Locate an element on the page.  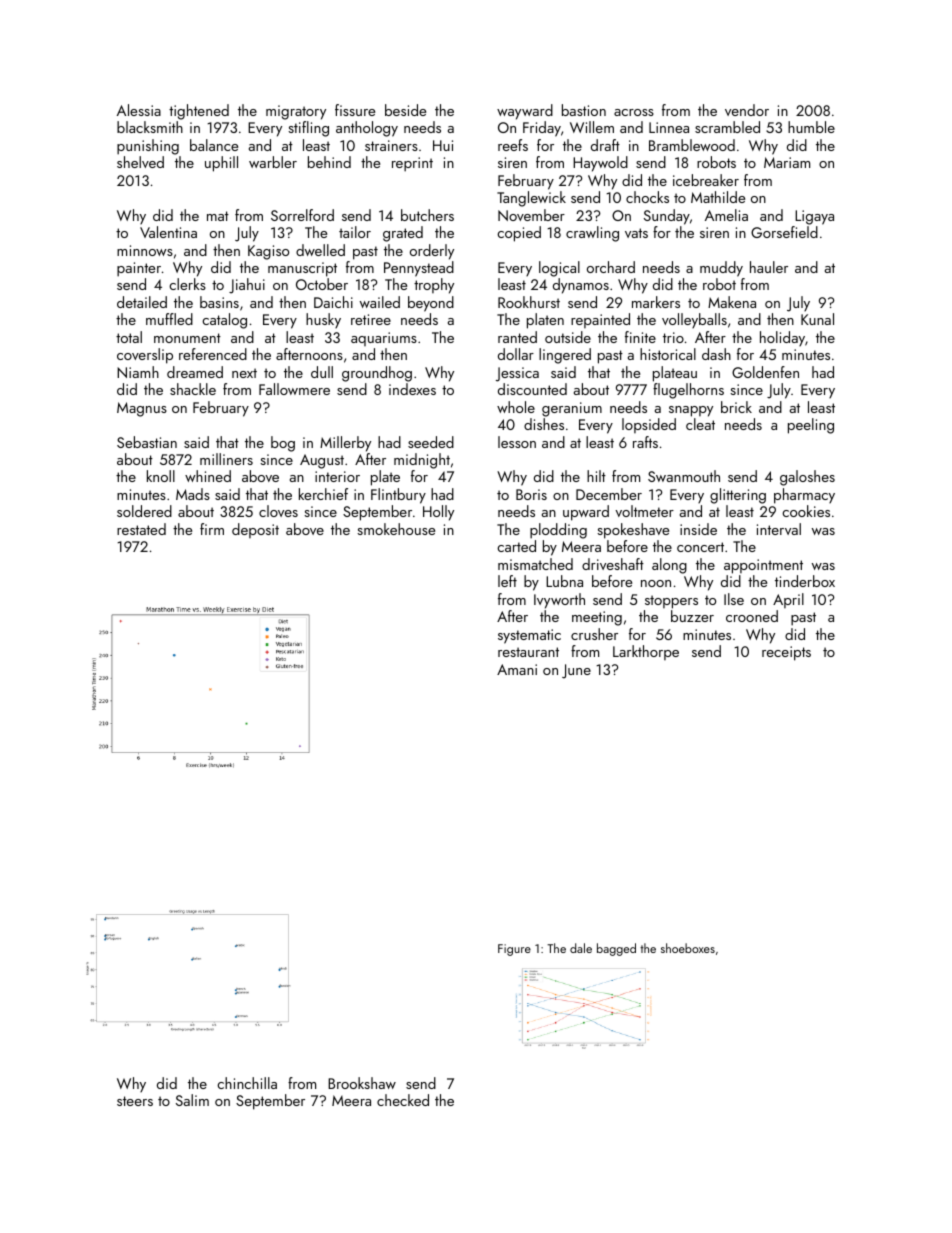
shoeboxes is located at coordinates (688, 948).
